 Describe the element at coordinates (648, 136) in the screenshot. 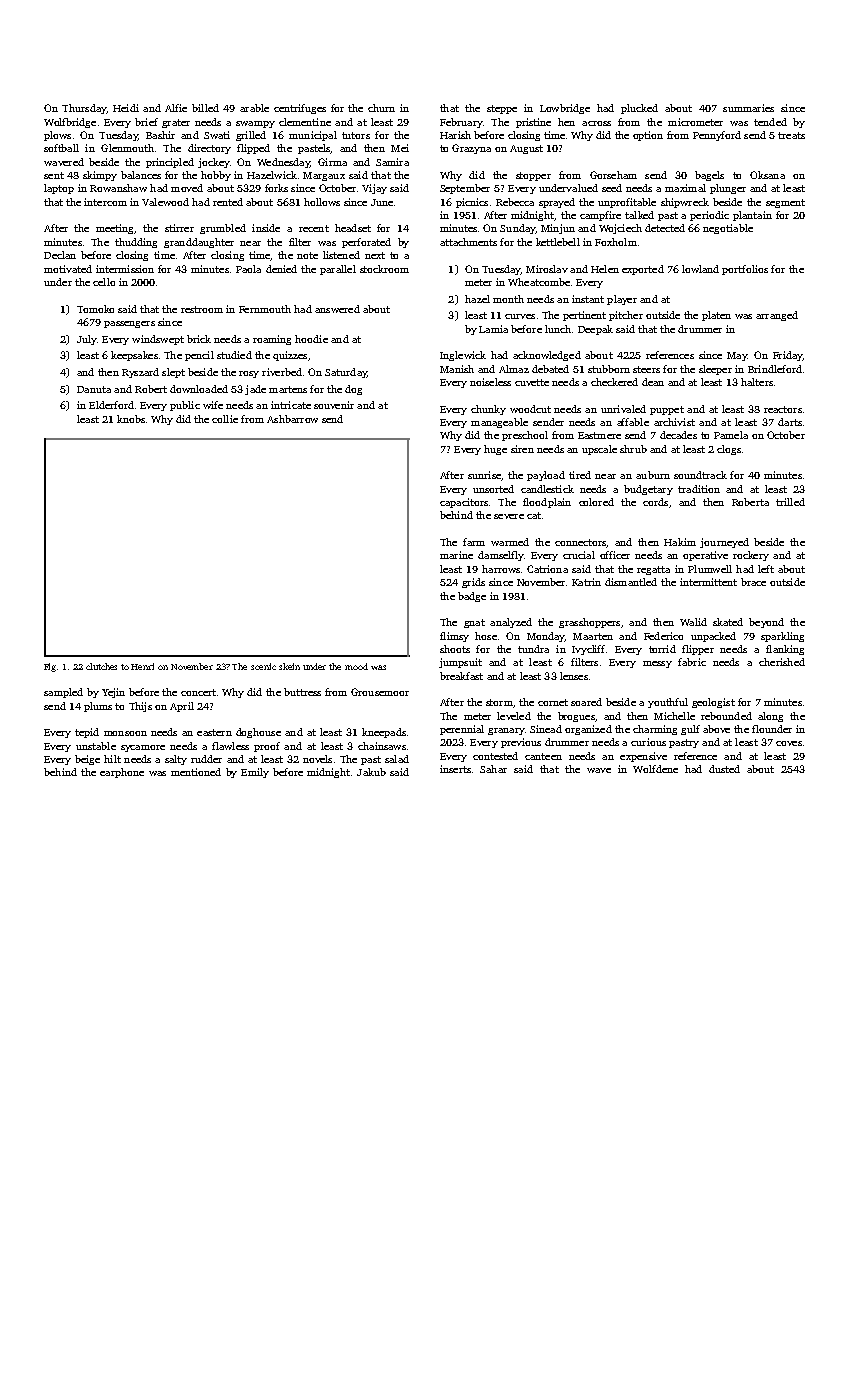

I see `option` at that location.
